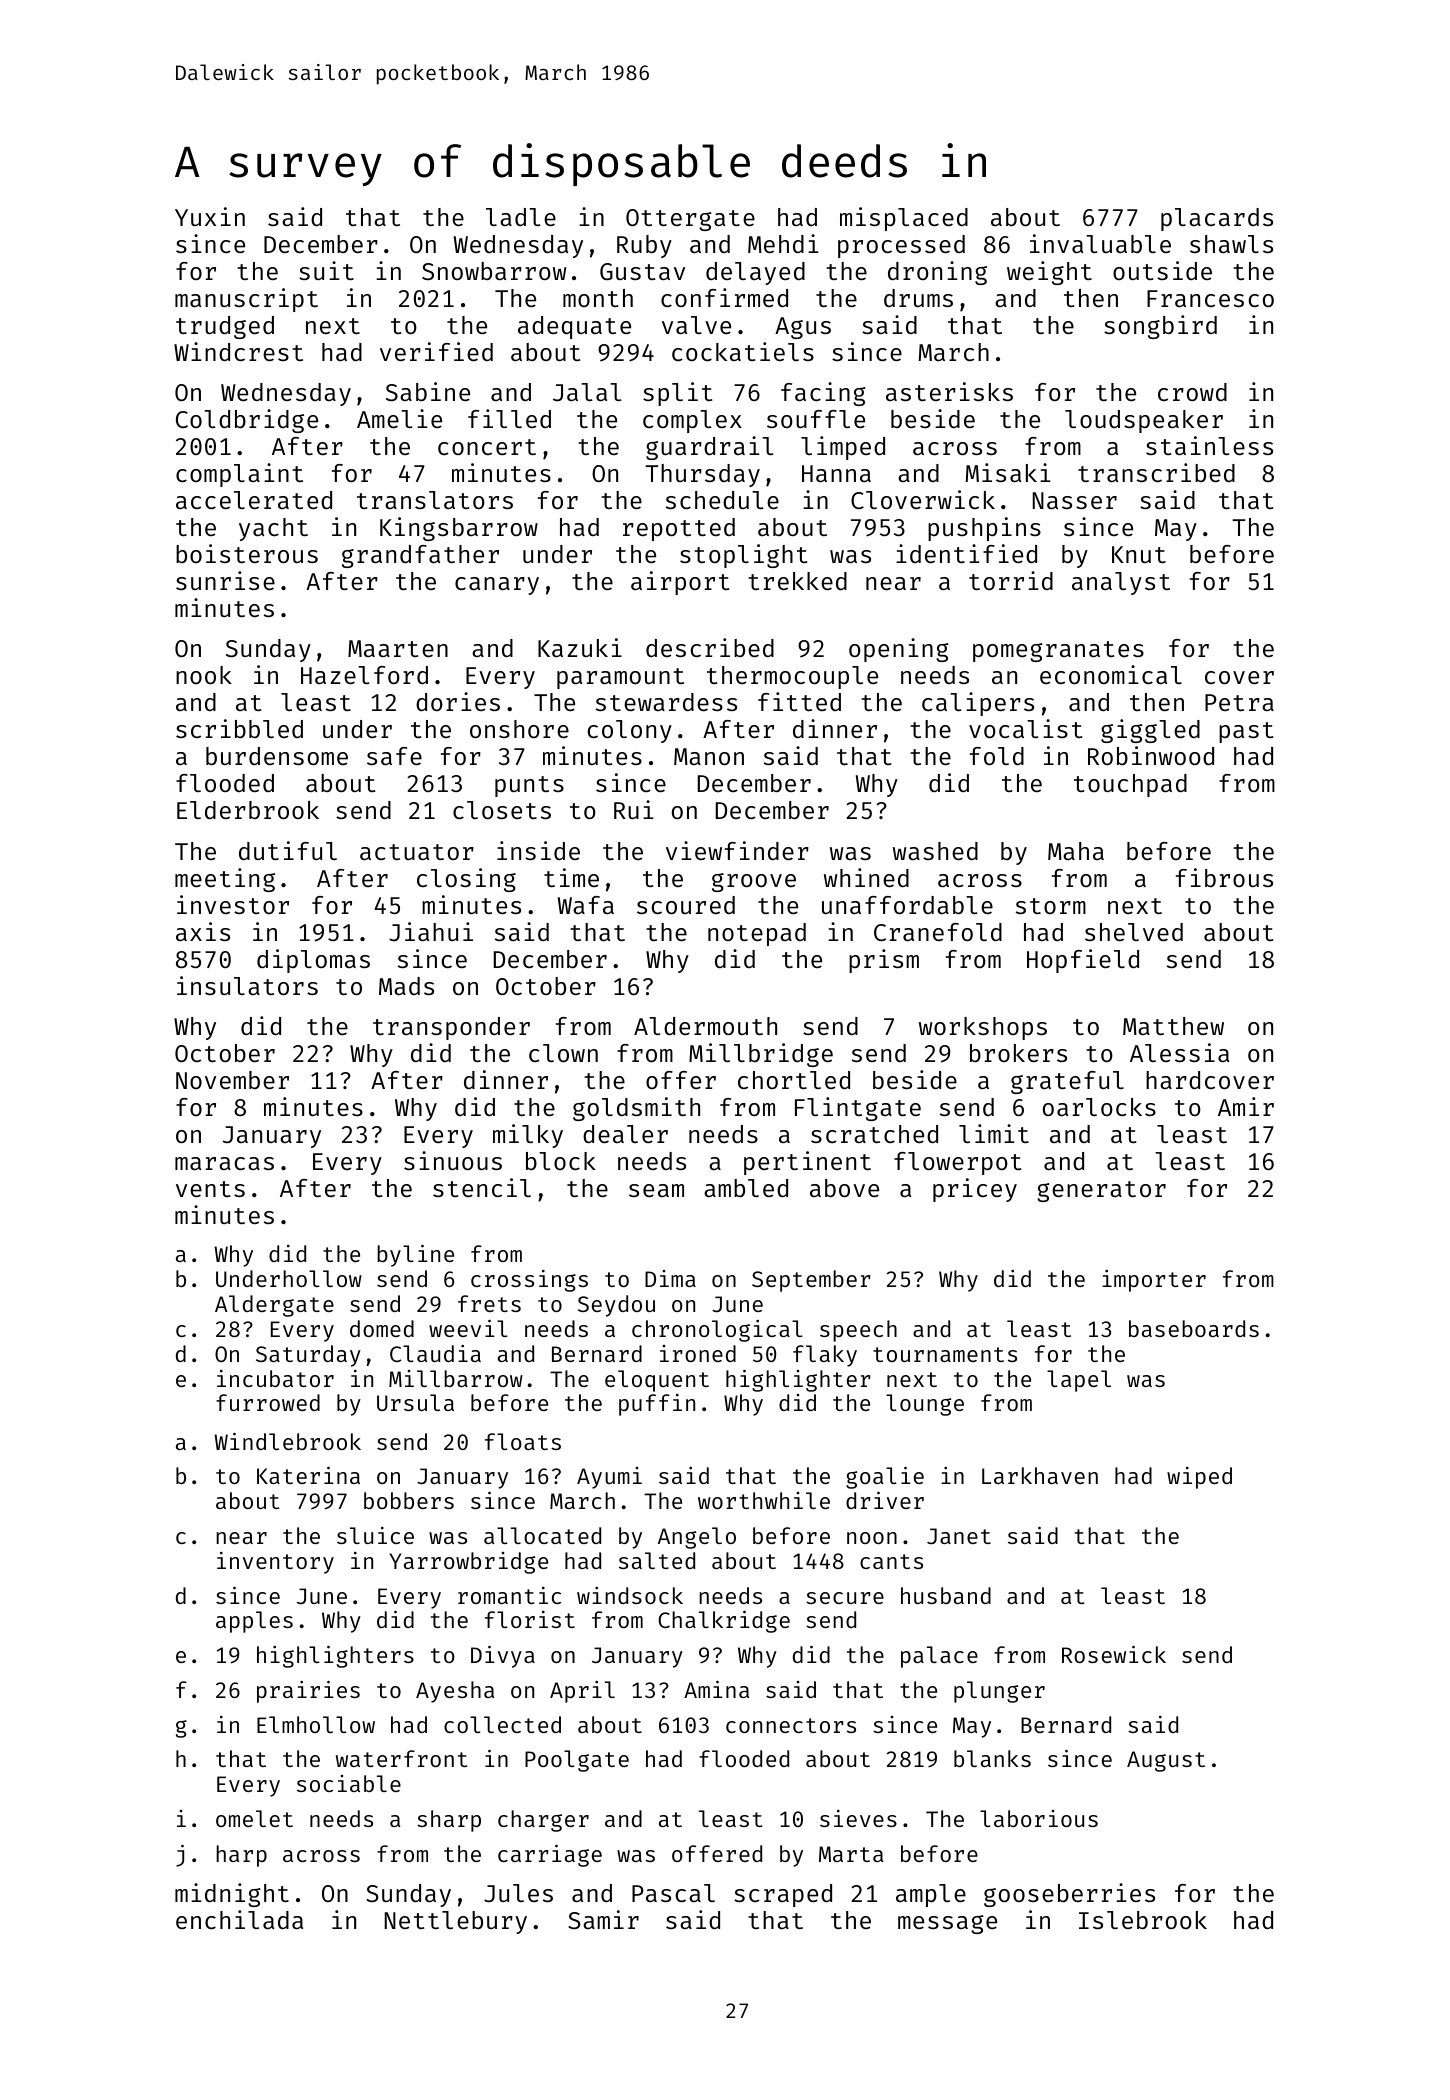 This screenshot has height=2100, width=1450. I want to click on Windcrest, so click(238, 351).
